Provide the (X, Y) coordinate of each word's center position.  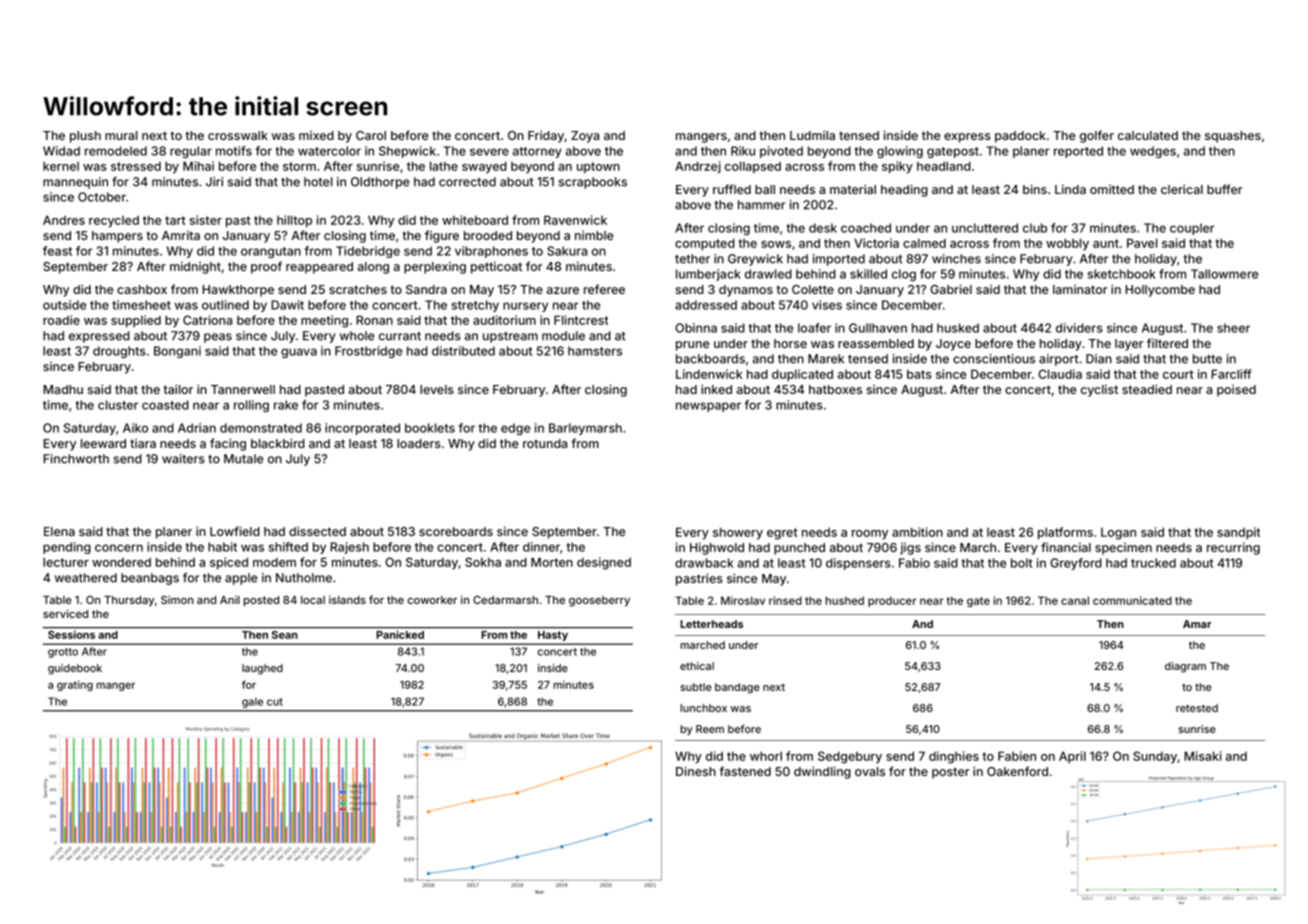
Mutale (243, 459)
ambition (917, 532)
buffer (1225, 189)
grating (75, 685)
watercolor (329, 151)
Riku (743, 151)
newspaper (708, 407)
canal (1075, 600)
